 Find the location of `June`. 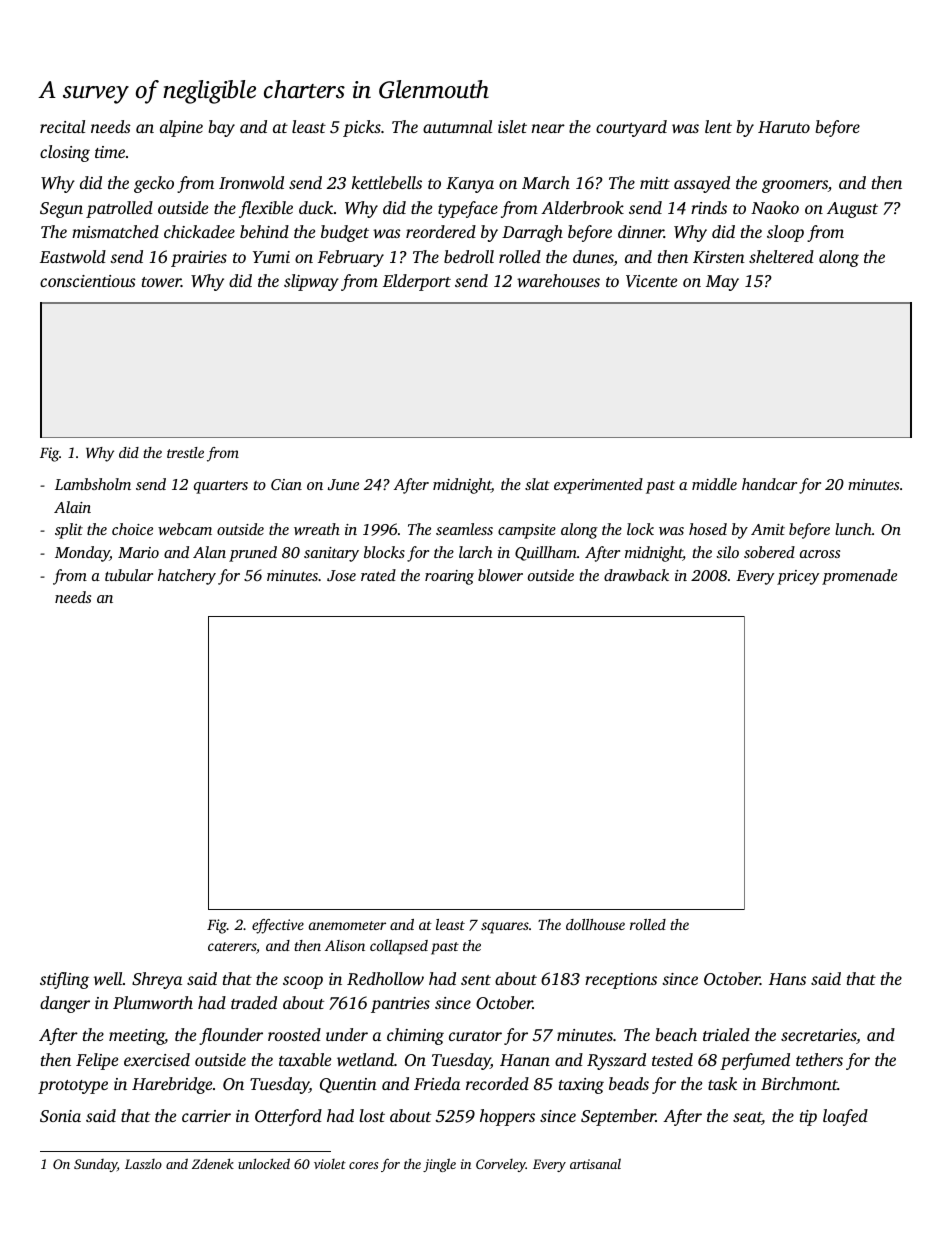

June is located at coordinates (343, 484).
